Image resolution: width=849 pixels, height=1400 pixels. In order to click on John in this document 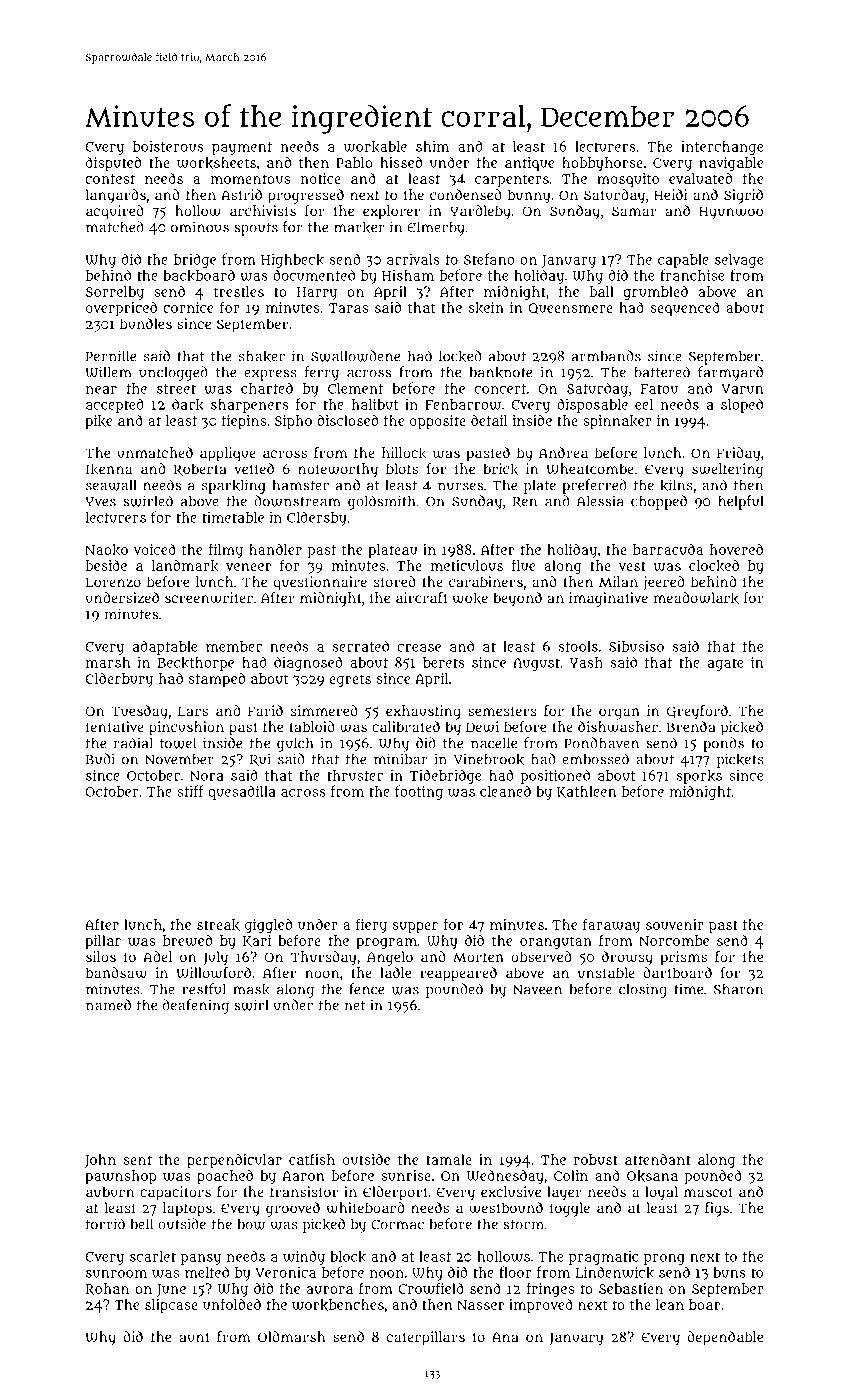, I will do `click(100, 1161)`.
